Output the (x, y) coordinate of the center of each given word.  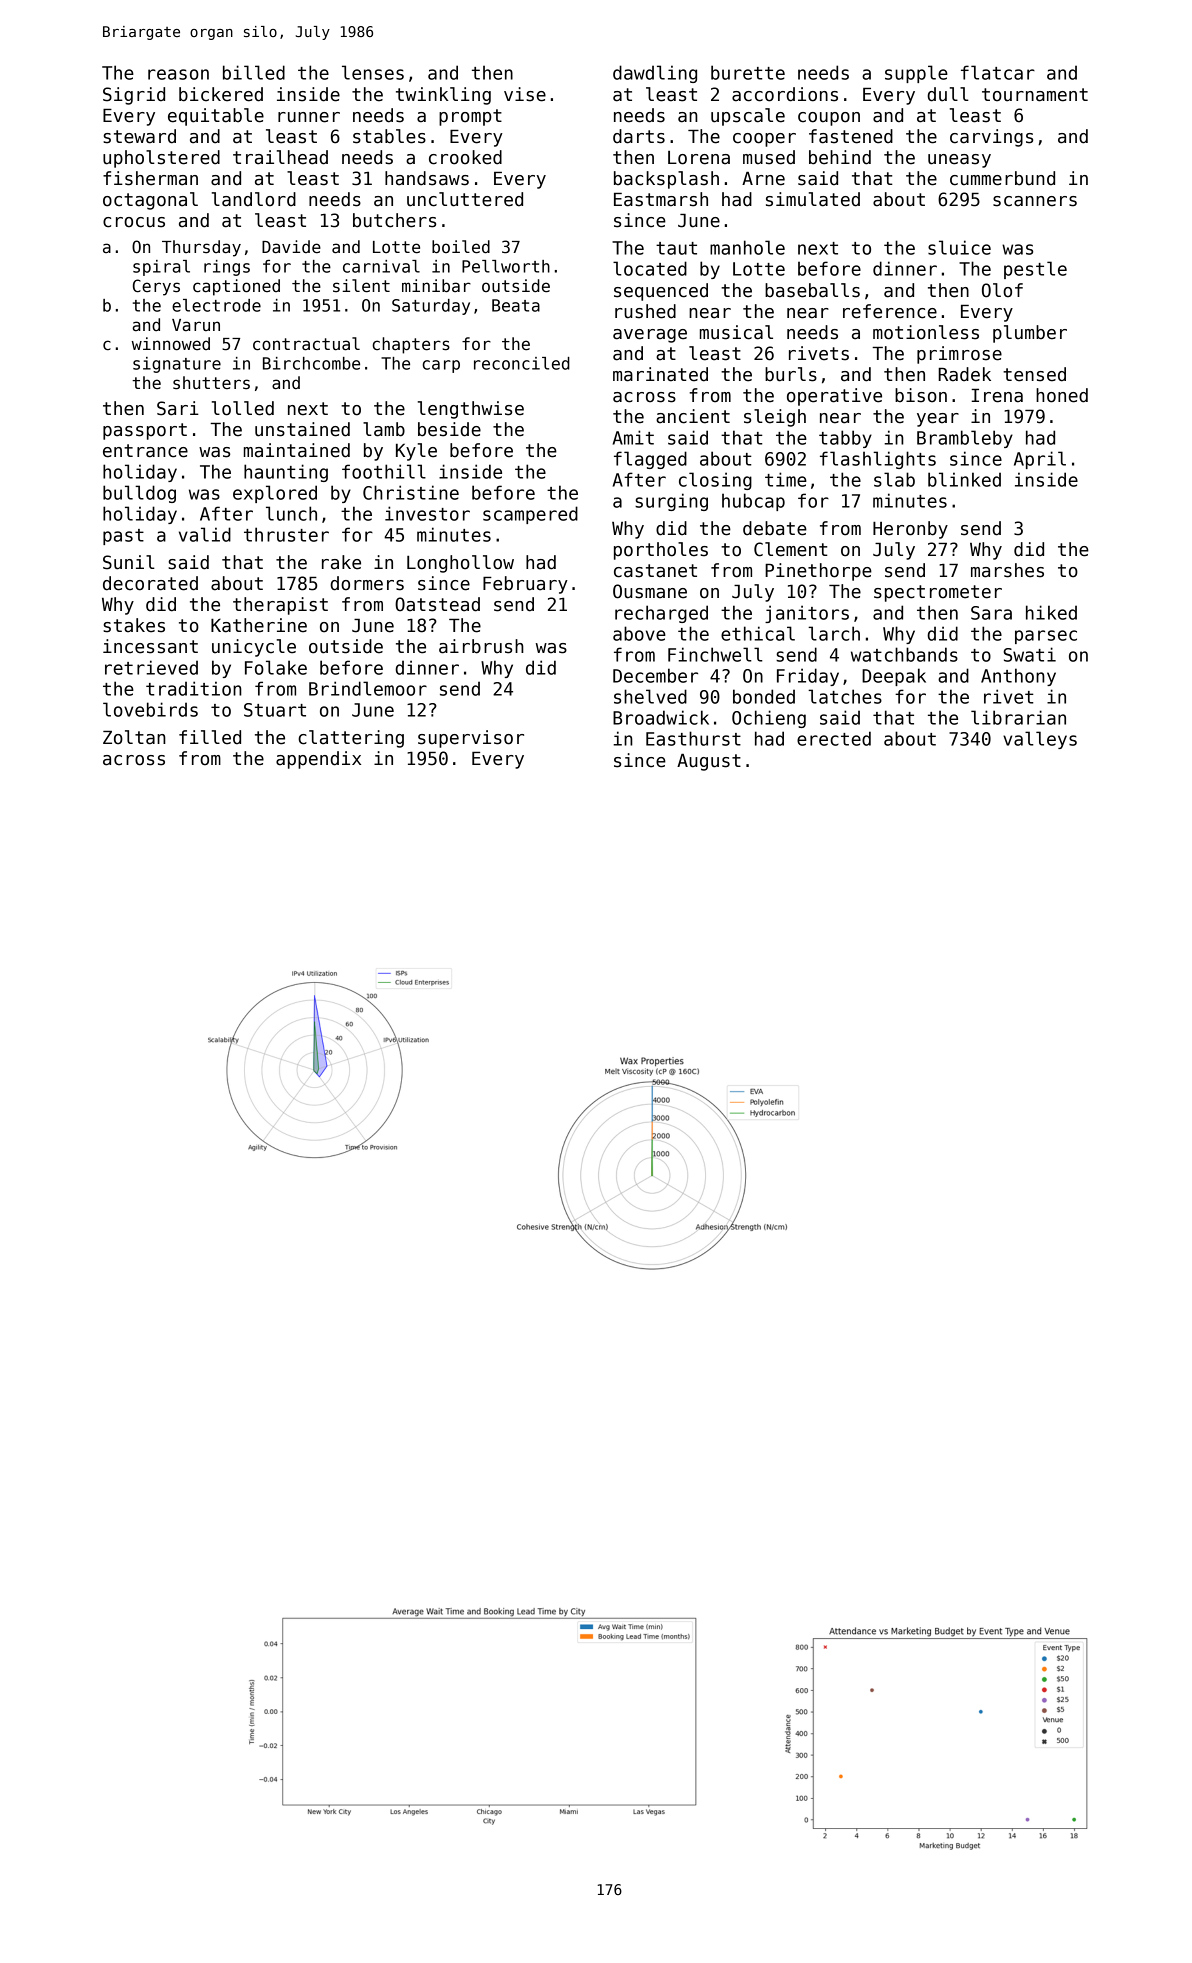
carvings (991, 138)
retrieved (151, 667)
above (639, 633)
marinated (660, 374)
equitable (216, 117)
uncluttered (465, 199)
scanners (1035, 201)
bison (921, 395)
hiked (1051, 612)
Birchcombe (311, 363)
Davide (291, 247)
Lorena (699, 158)
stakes (134, 625)
